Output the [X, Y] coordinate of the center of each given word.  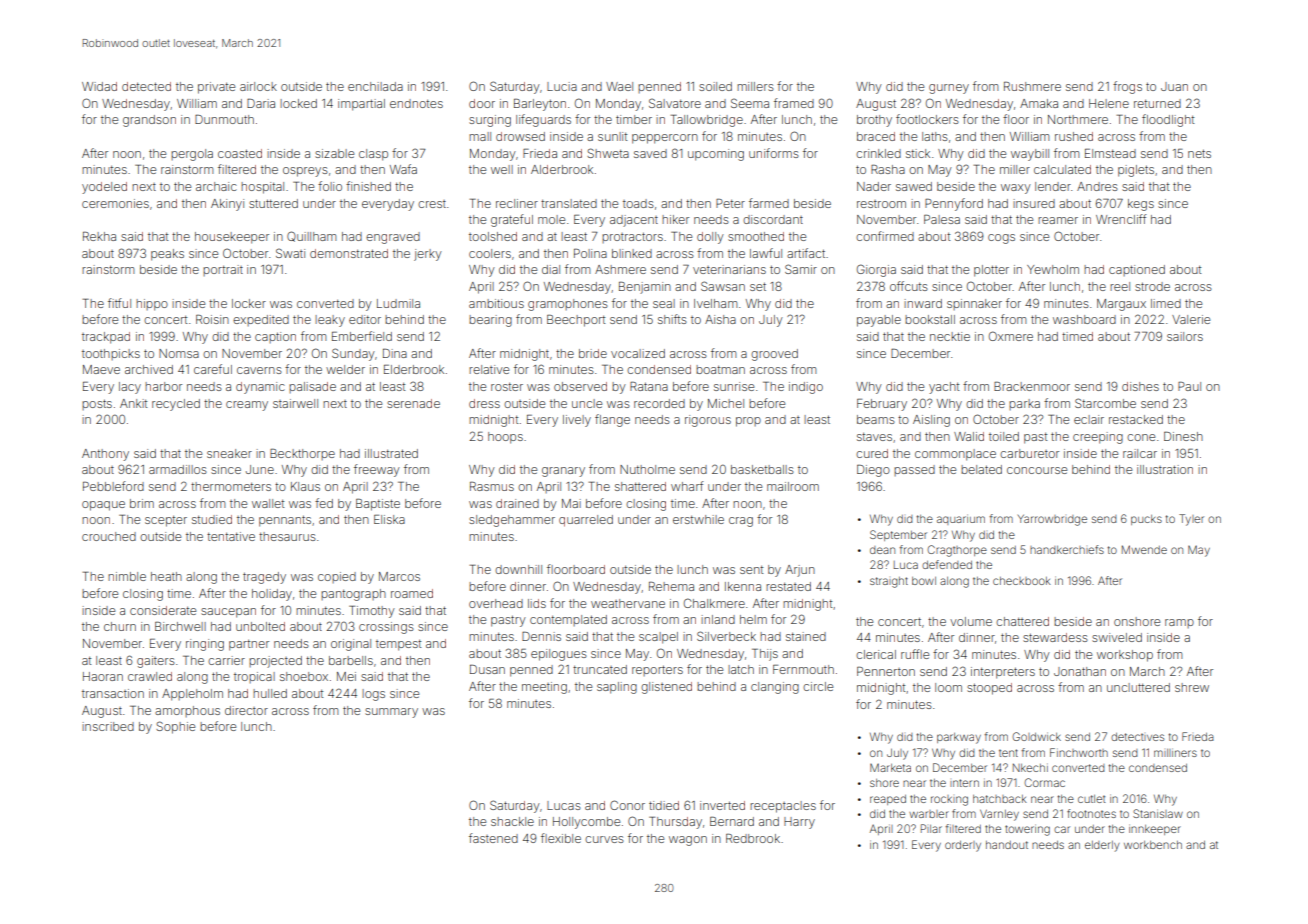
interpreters [1003, 673]
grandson [149, 121]
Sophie [175, 727]
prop [748, 422]
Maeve [101, 369]
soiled [715, 86]
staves [874, 436]
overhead [496, 603]
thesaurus [287, 536]
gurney [949, 89]
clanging [775, 688]
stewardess [1055, 637]
